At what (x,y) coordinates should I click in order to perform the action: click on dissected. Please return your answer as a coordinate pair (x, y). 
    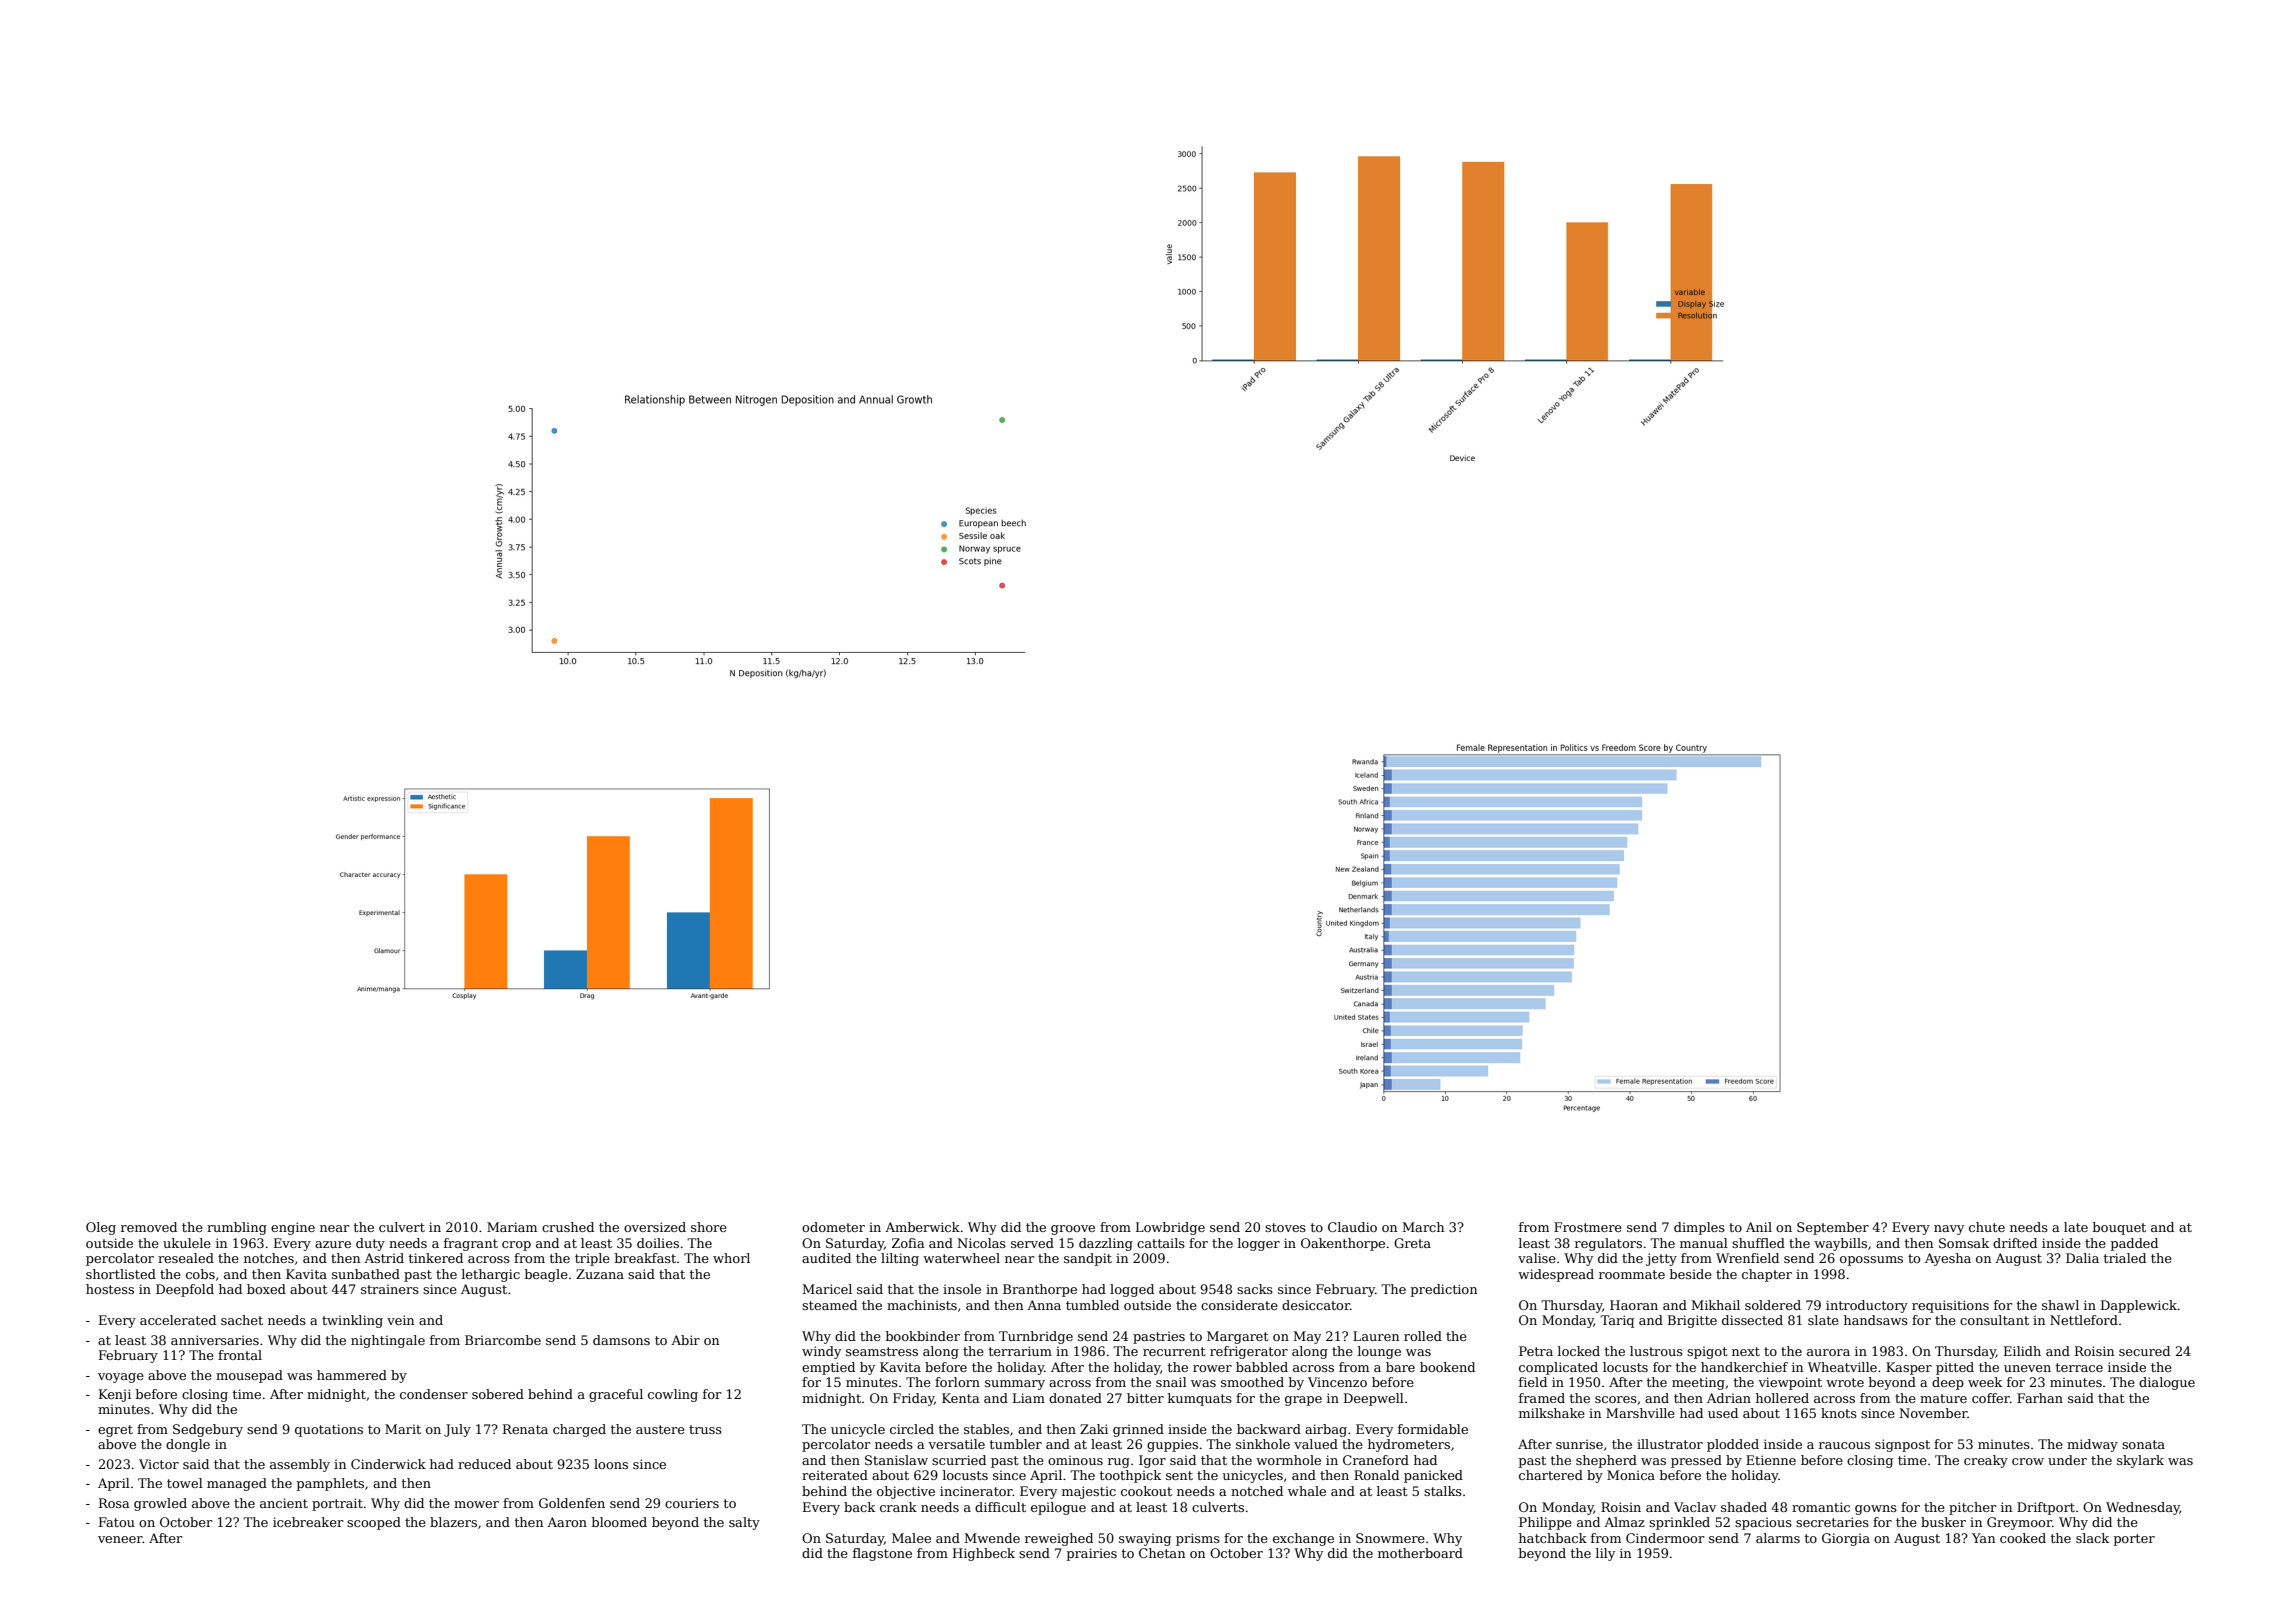
    Looking at the image, I should click on (1752, 1320).
